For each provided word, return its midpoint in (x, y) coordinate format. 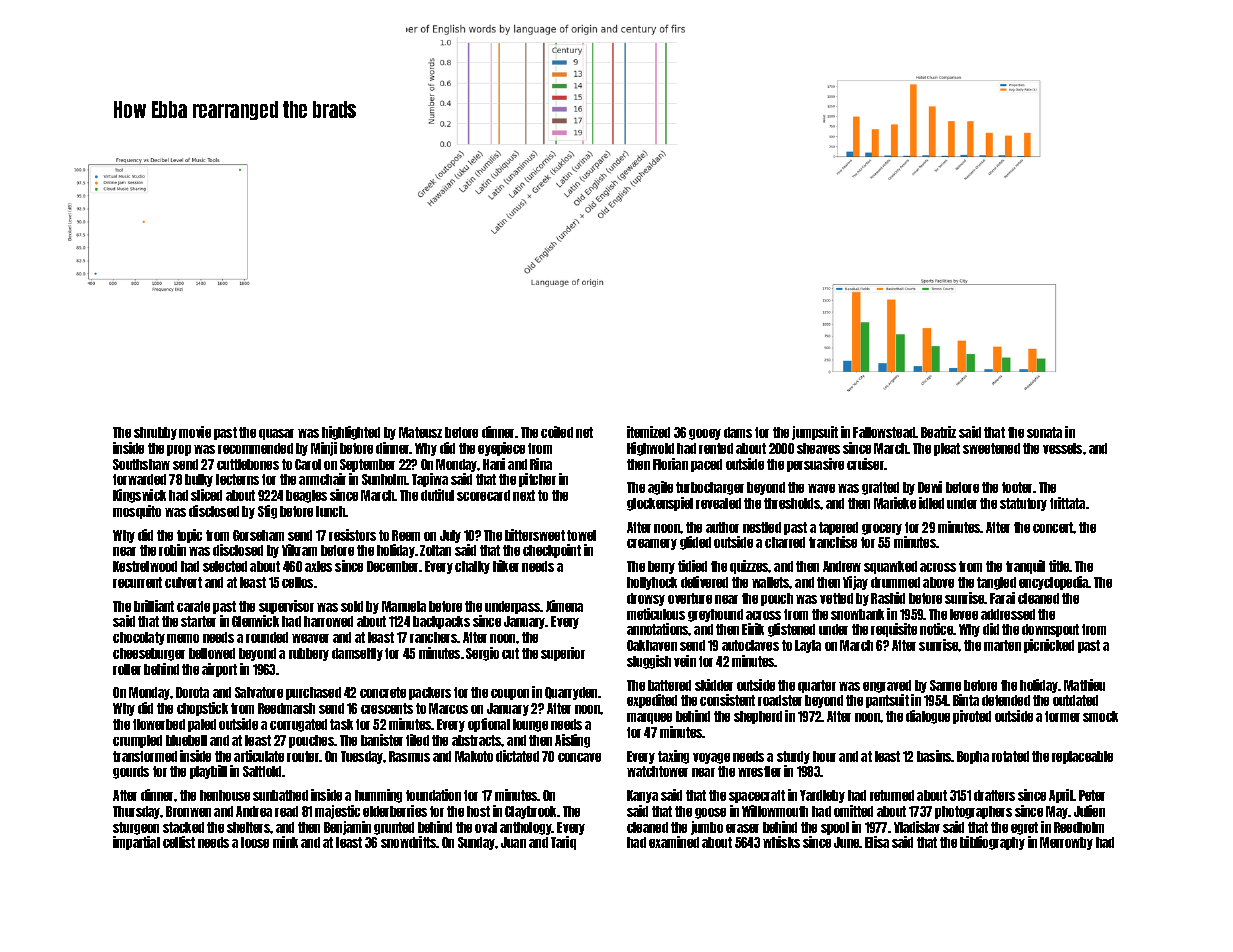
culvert (183, 582)
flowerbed (159, 724)
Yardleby (822, 796)
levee (964, 614)
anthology (526, 828)
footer (1017, 487)
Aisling (572, 741)
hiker (506, 566)
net (584, 432)
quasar (276, 434)
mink (285, 842)
